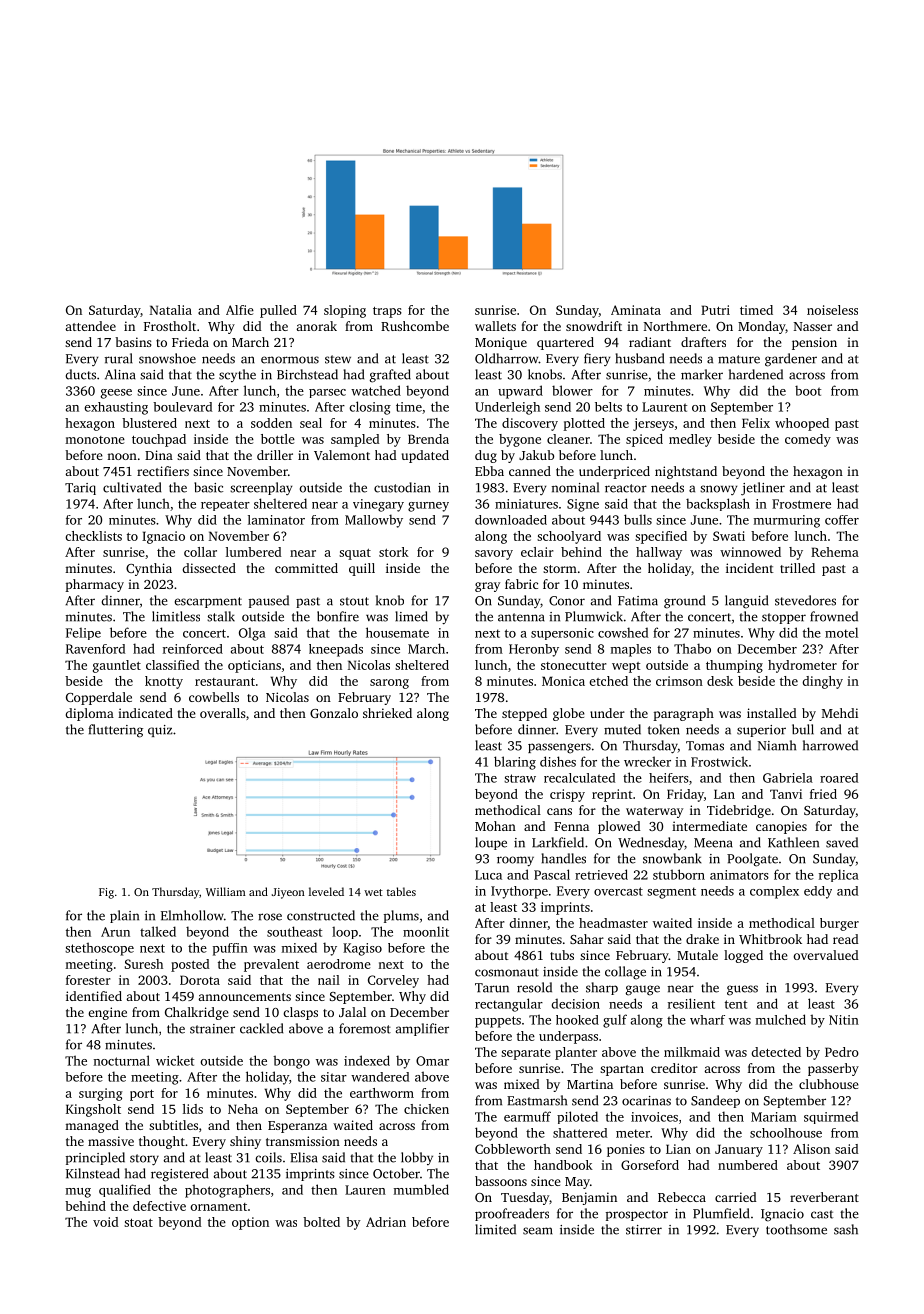 This screenshot has height=1314, width=924. Describe the element at coordinates (839, 924) in the screenshot. I see `burger` at that location.
